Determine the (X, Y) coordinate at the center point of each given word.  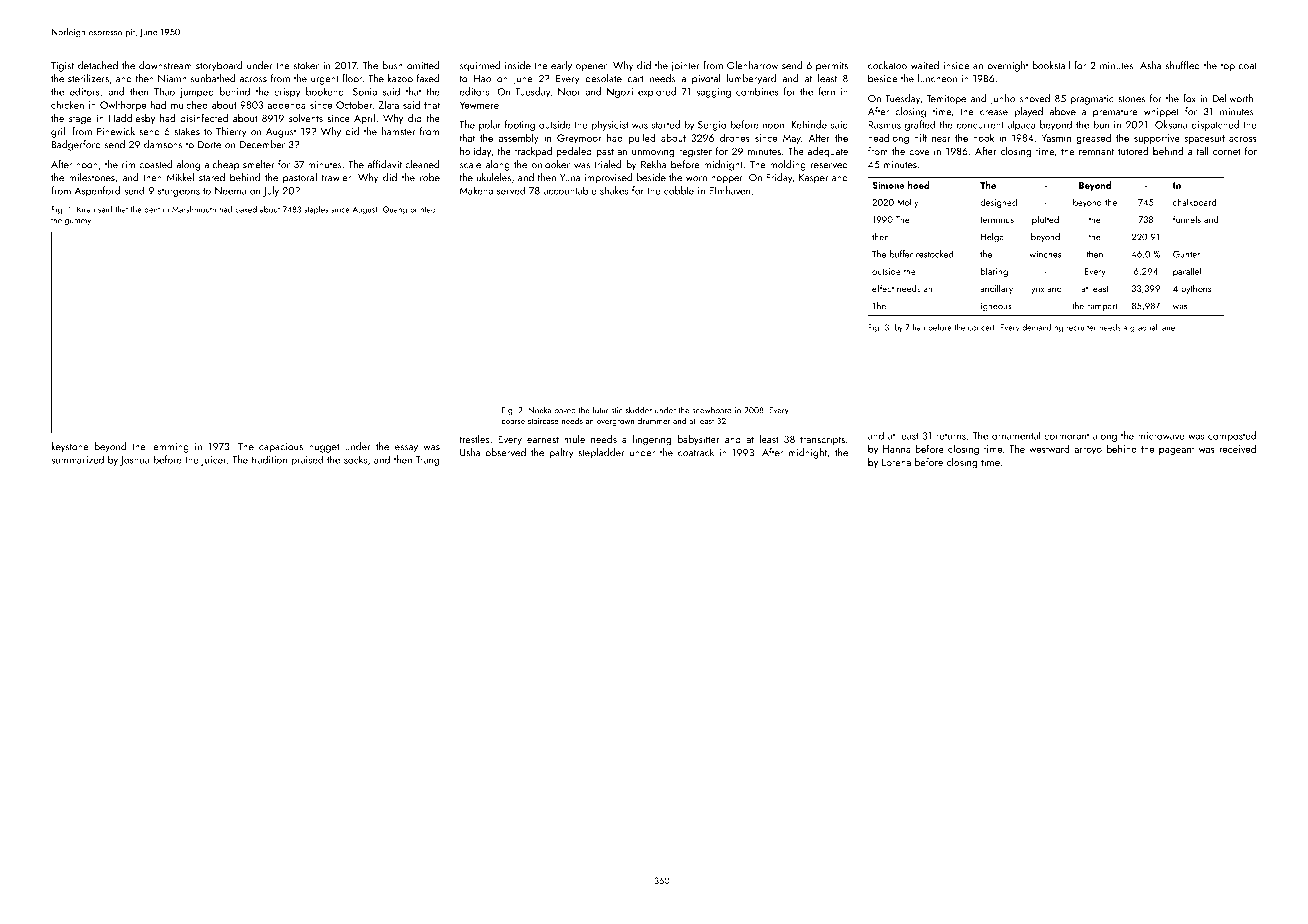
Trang (427, 461)
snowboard (712, 410)
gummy (78, 222)
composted (1232, 436)
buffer (901, 254)
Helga (992, 238)
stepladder (601, 453)
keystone (70, 447)
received (1238, 448)
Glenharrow (752, 65)
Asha (1150, 65)
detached (98, 65)
